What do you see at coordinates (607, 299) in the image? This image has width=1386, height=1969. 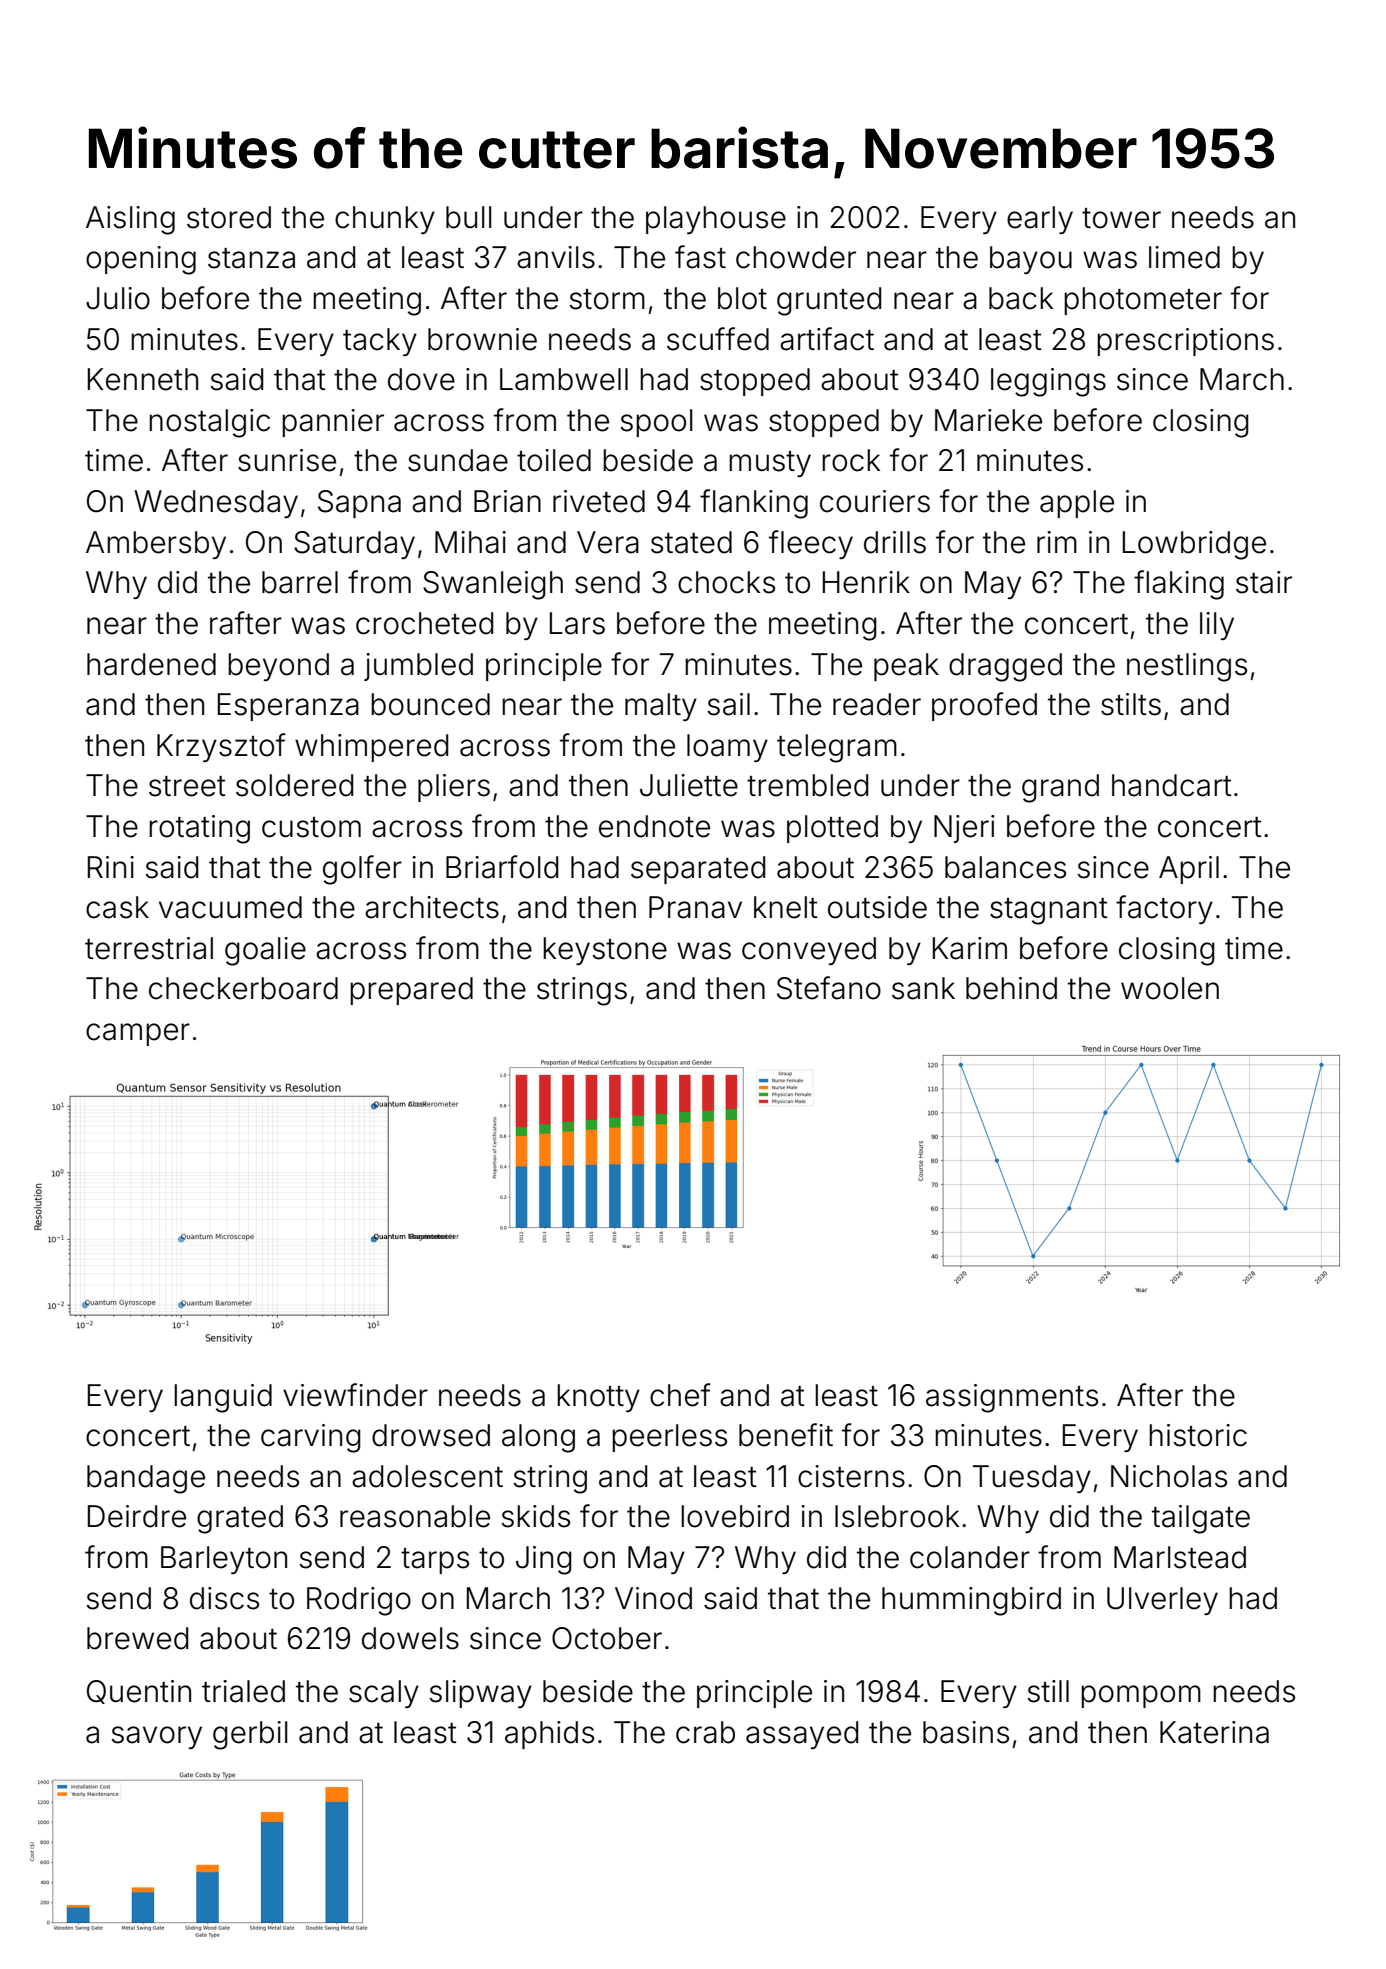 I see `storm` at bounding box center [607, 299].
